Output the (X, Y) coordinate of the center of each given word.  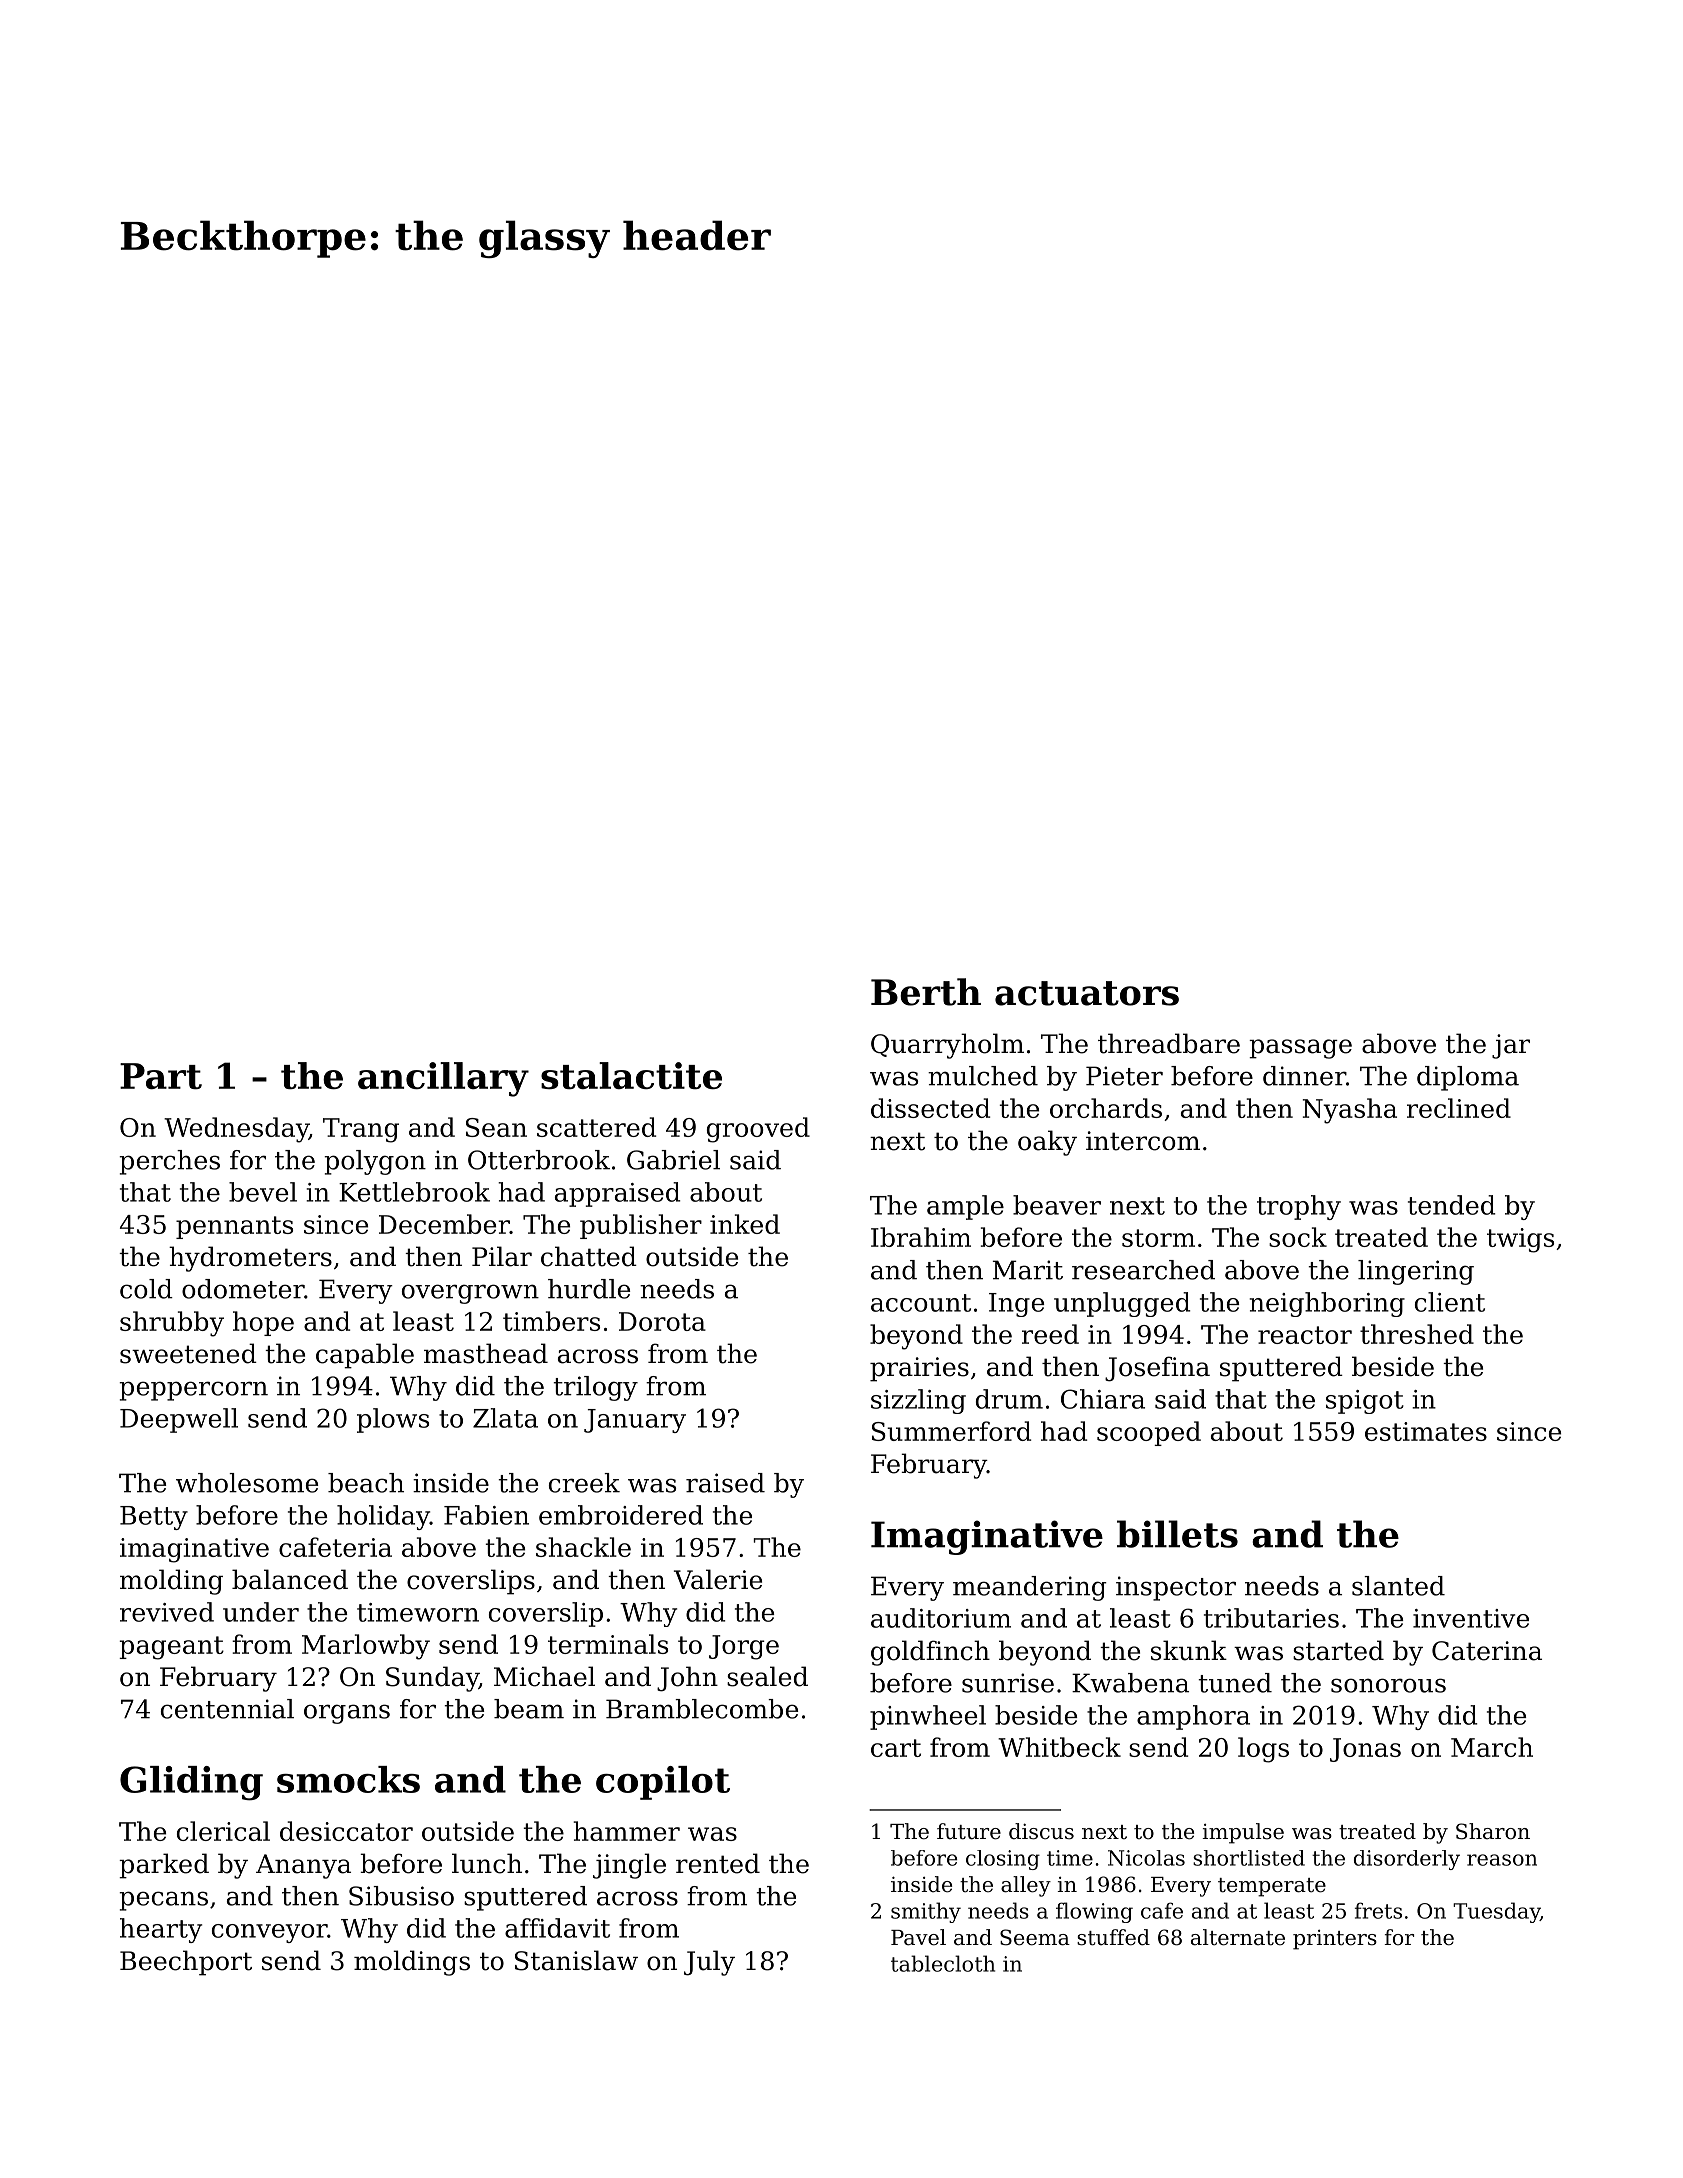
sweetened (188, 1353)
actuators (1087, 993)
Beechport (186, 1963)
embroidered (621, 1515)
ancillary (443, 1079)
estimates (1426, 1431)
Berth (926, 992)
